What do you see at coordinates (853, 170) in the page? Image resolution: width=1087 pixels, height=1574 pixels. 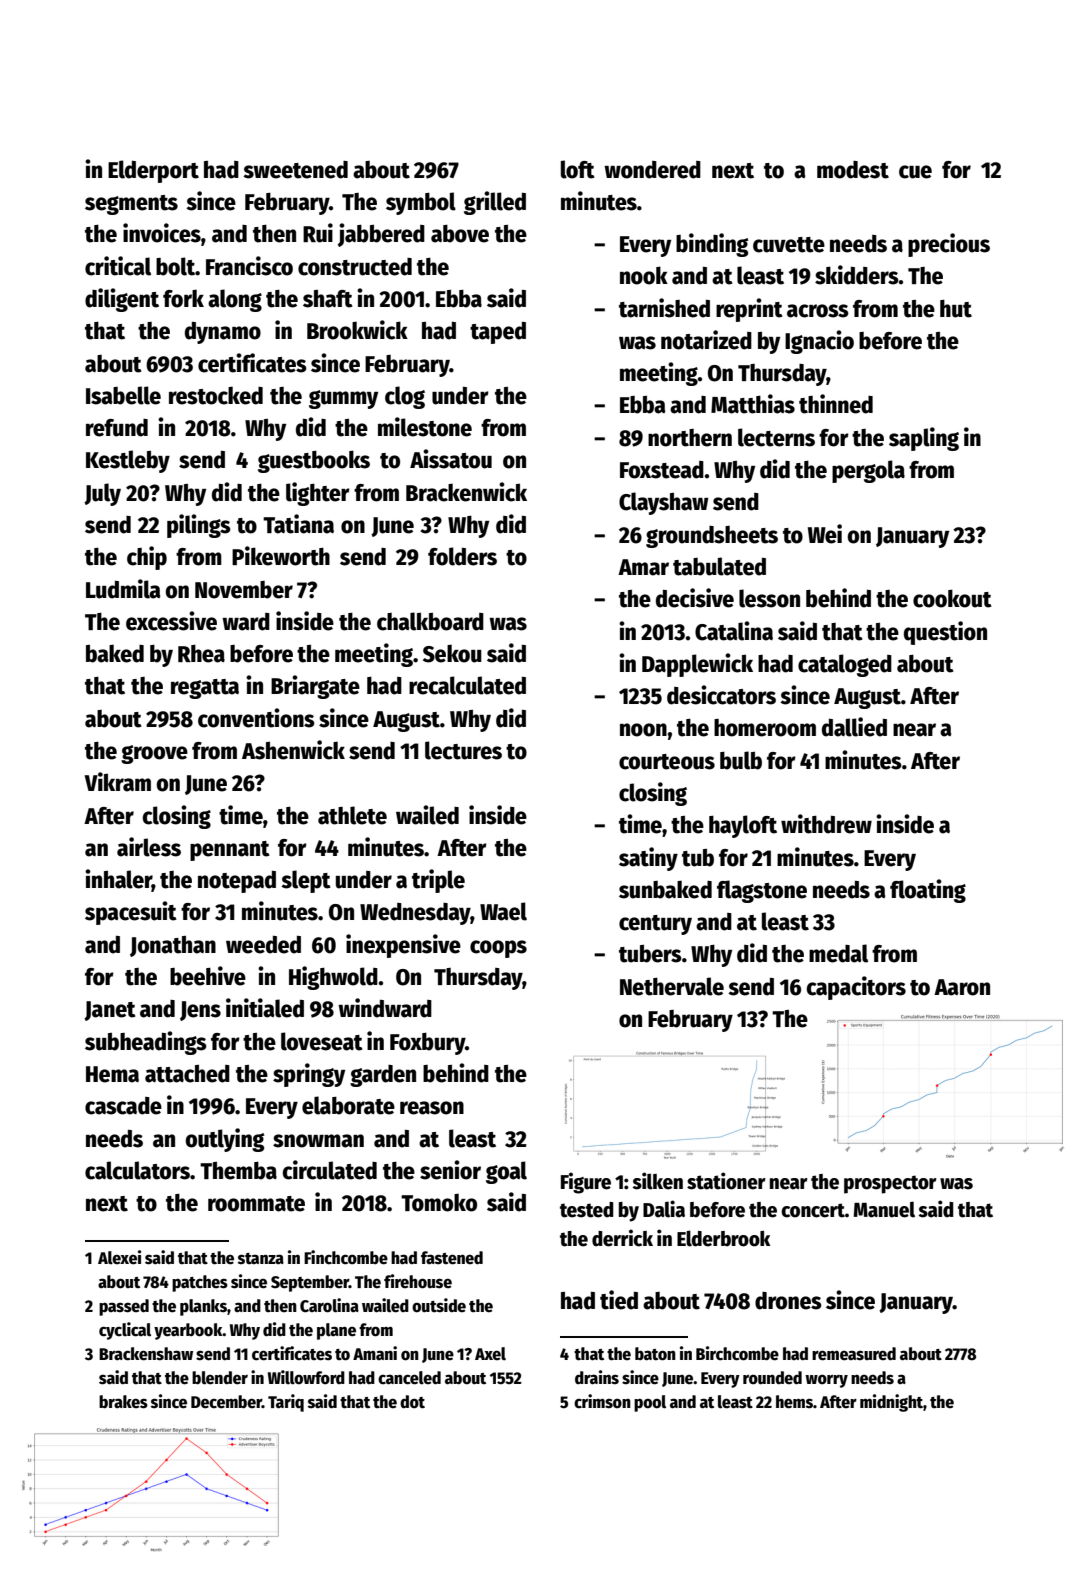 I see `modest` at bounding box center [853, 170].
